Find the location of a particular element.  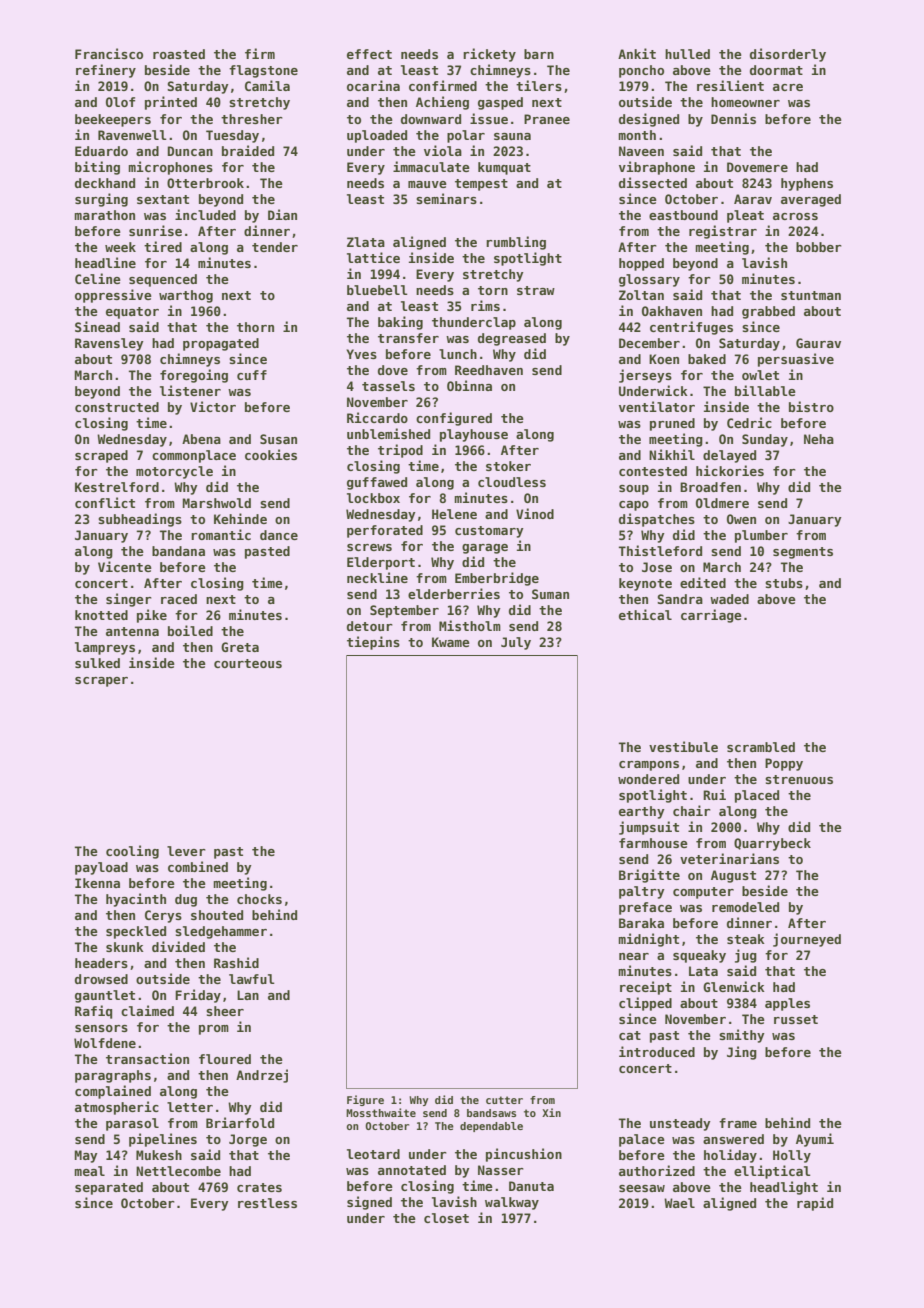

Francisco is located at coordinates (109, 53).
